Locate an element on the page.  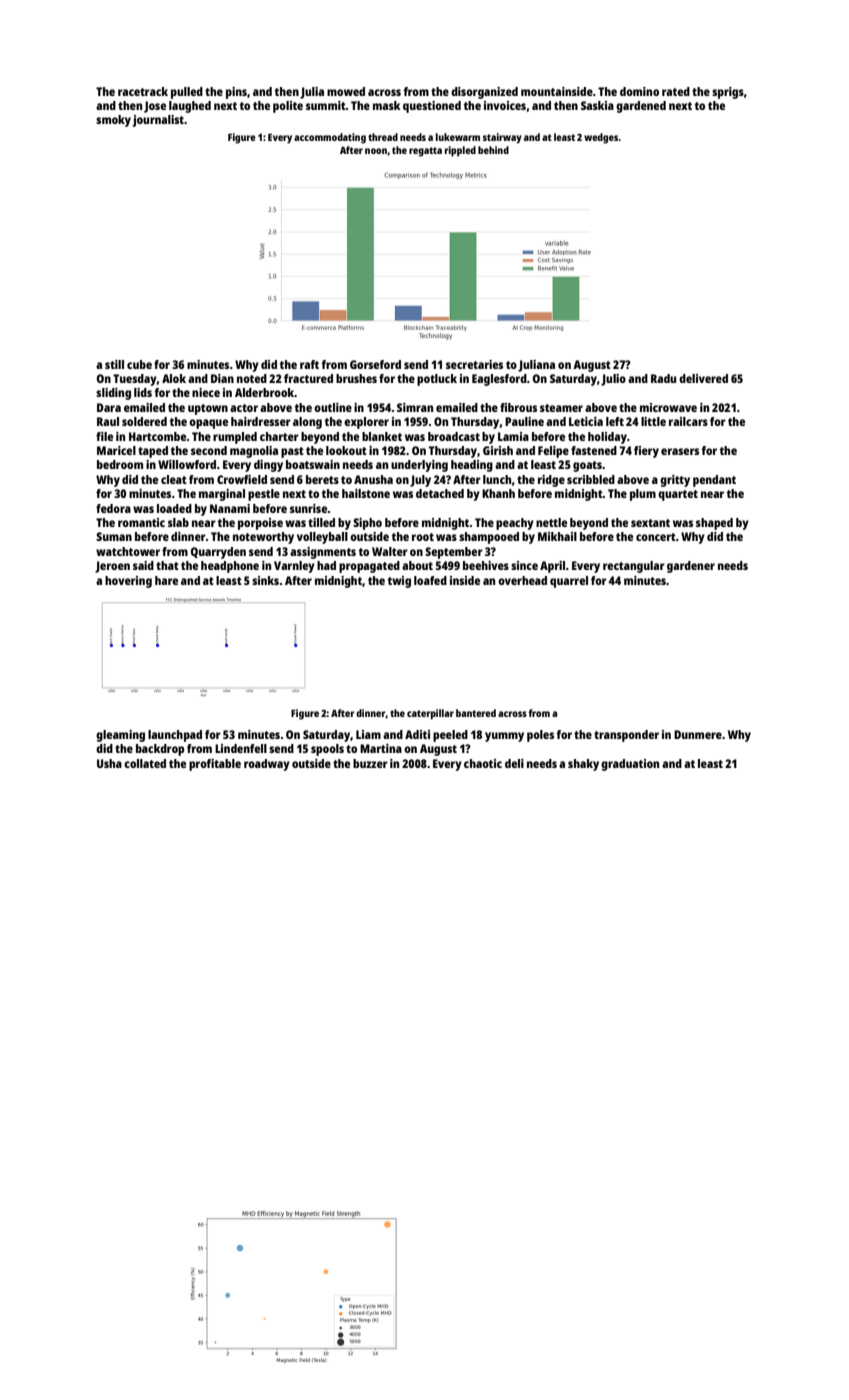
Gorseford is located at coordinates (375, 364).
